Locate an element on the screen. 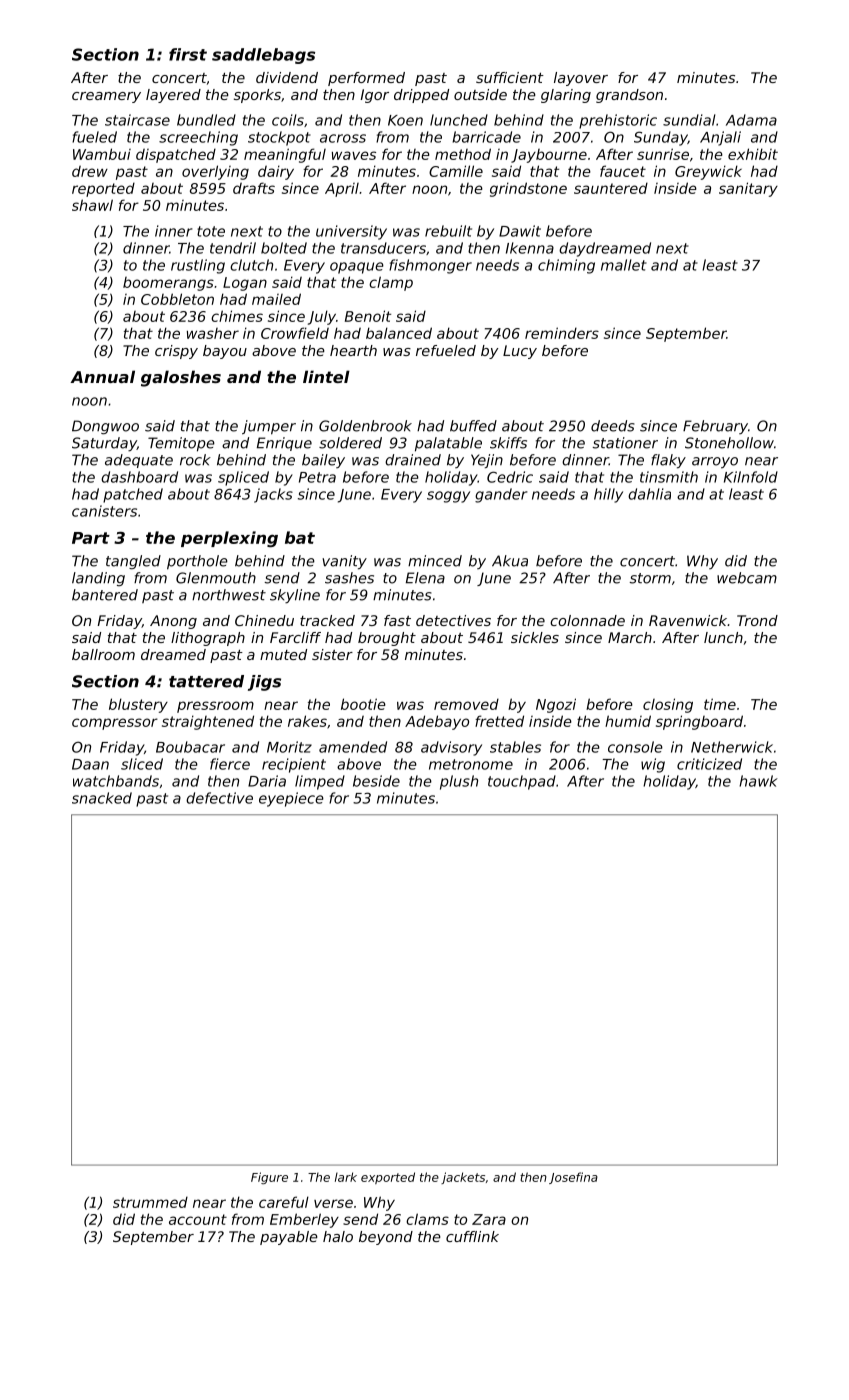 The width and height of the screenshot is (849, 1400). grandson is located at coordinates (629, 96).
